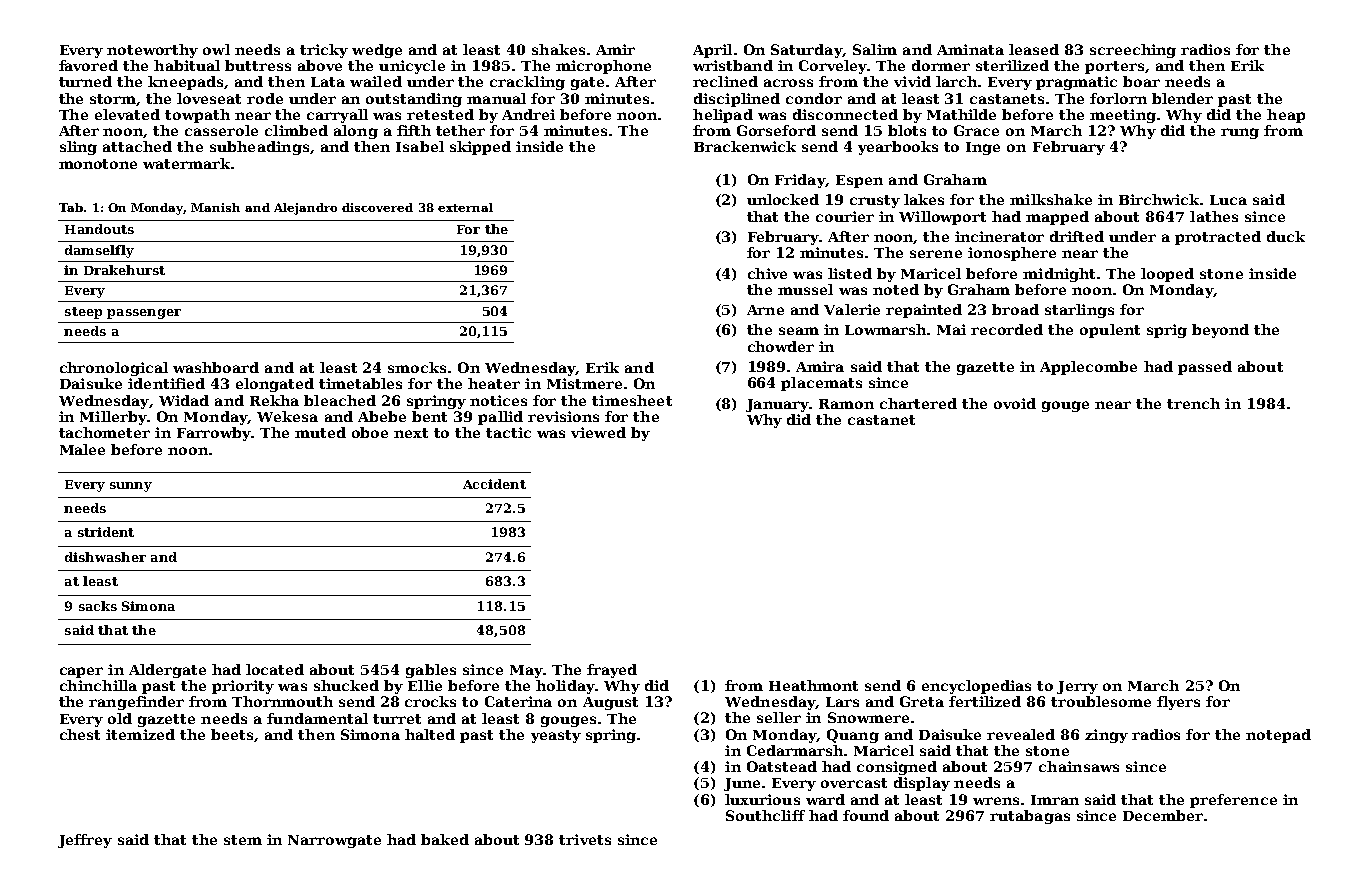  What do you see at coordinates (767, 273) in the screenshot?
I see `chive` at bounding box center [767, 273].
